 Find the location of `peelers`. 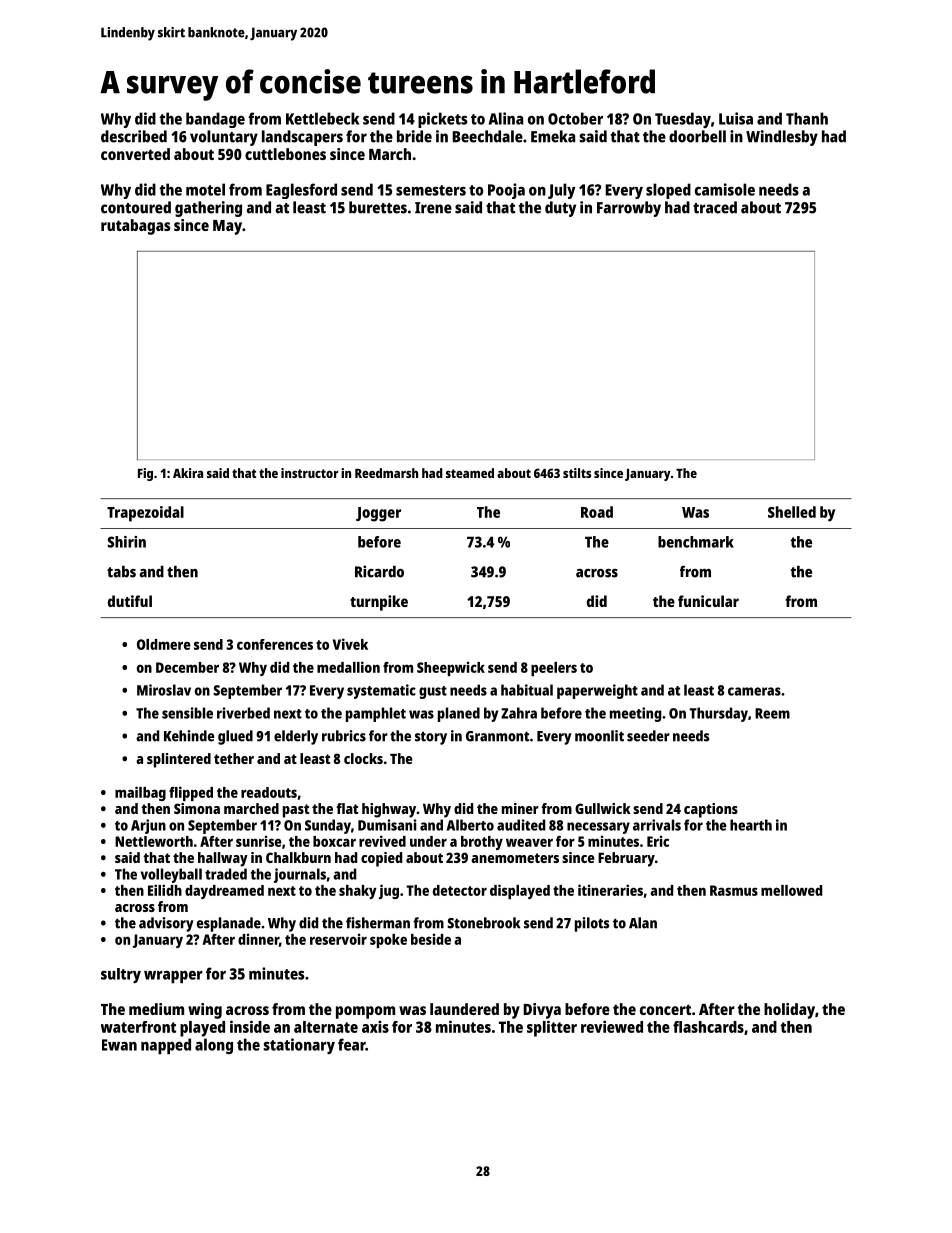

peelers is located at coordinates (554, 669).
